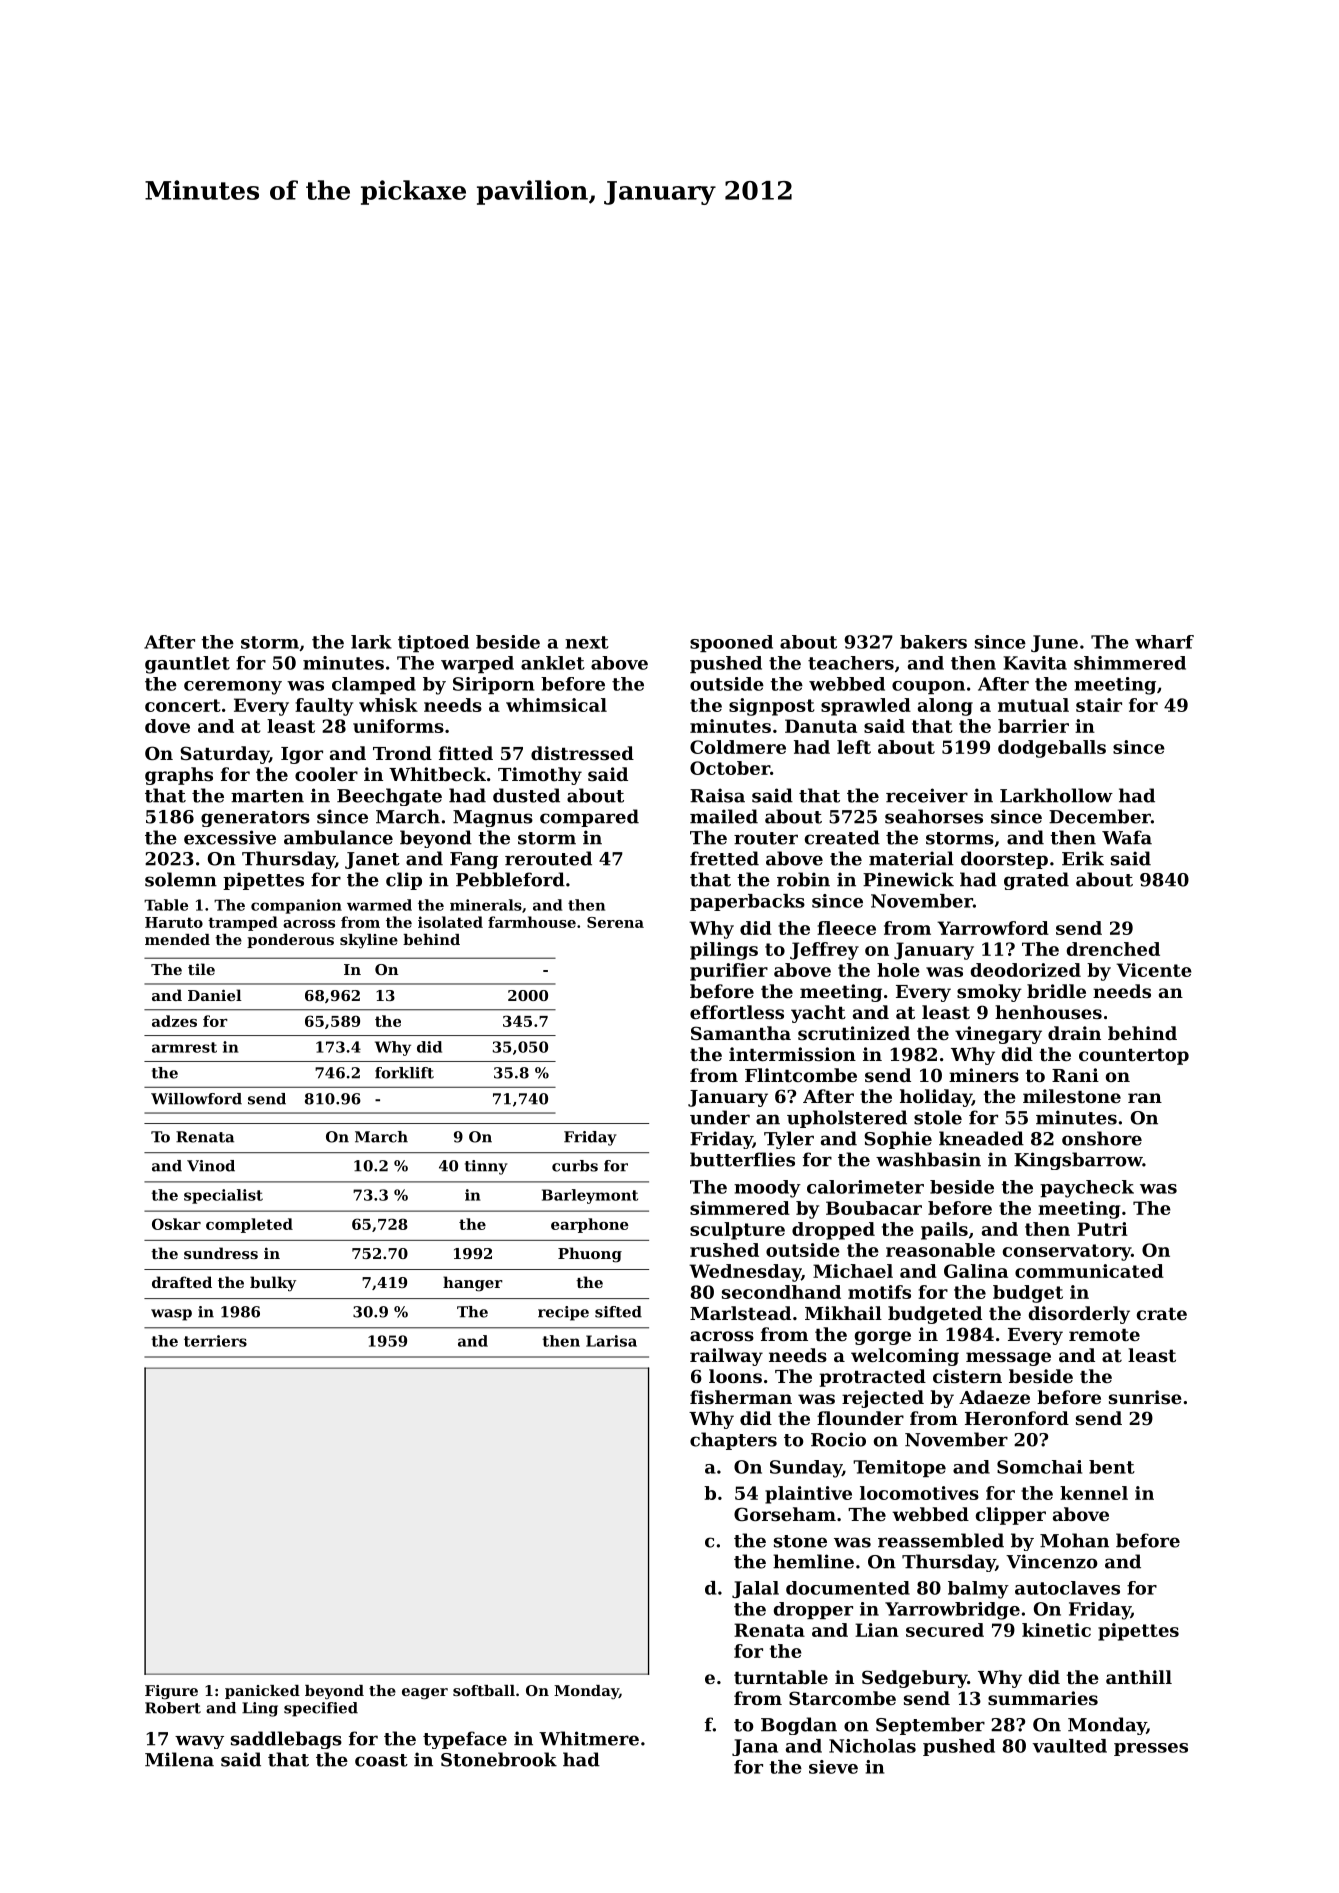 This image has height=1893, width=1339. What do you see at coordinates (731, 643) in the image?
I see `spooned` at bounding box center [731, 643].
